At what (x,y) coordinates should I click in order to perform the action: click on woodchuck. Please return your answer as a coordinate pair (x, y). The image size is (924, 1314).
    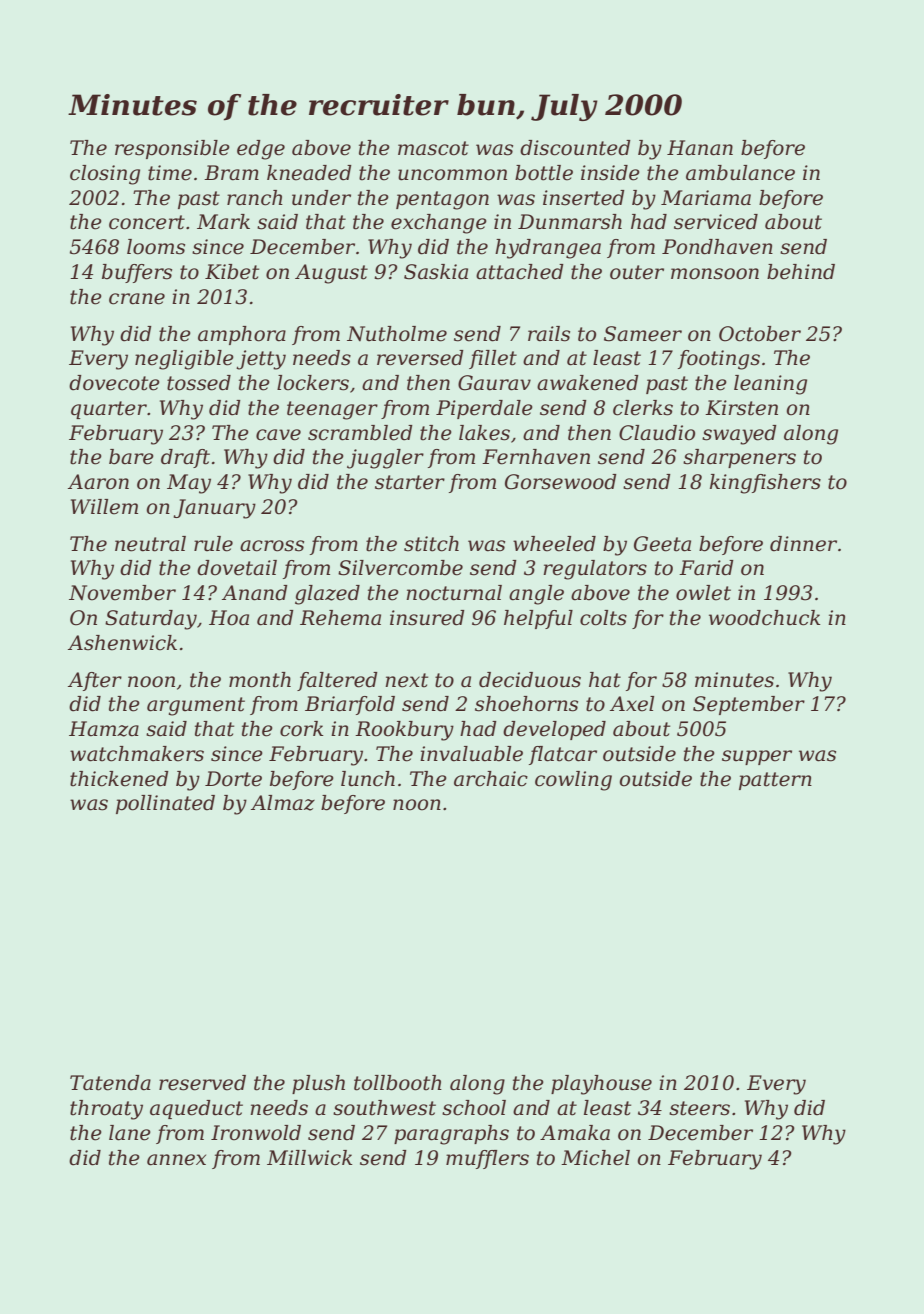
    Looking at the image, I should click on (765, 618).
